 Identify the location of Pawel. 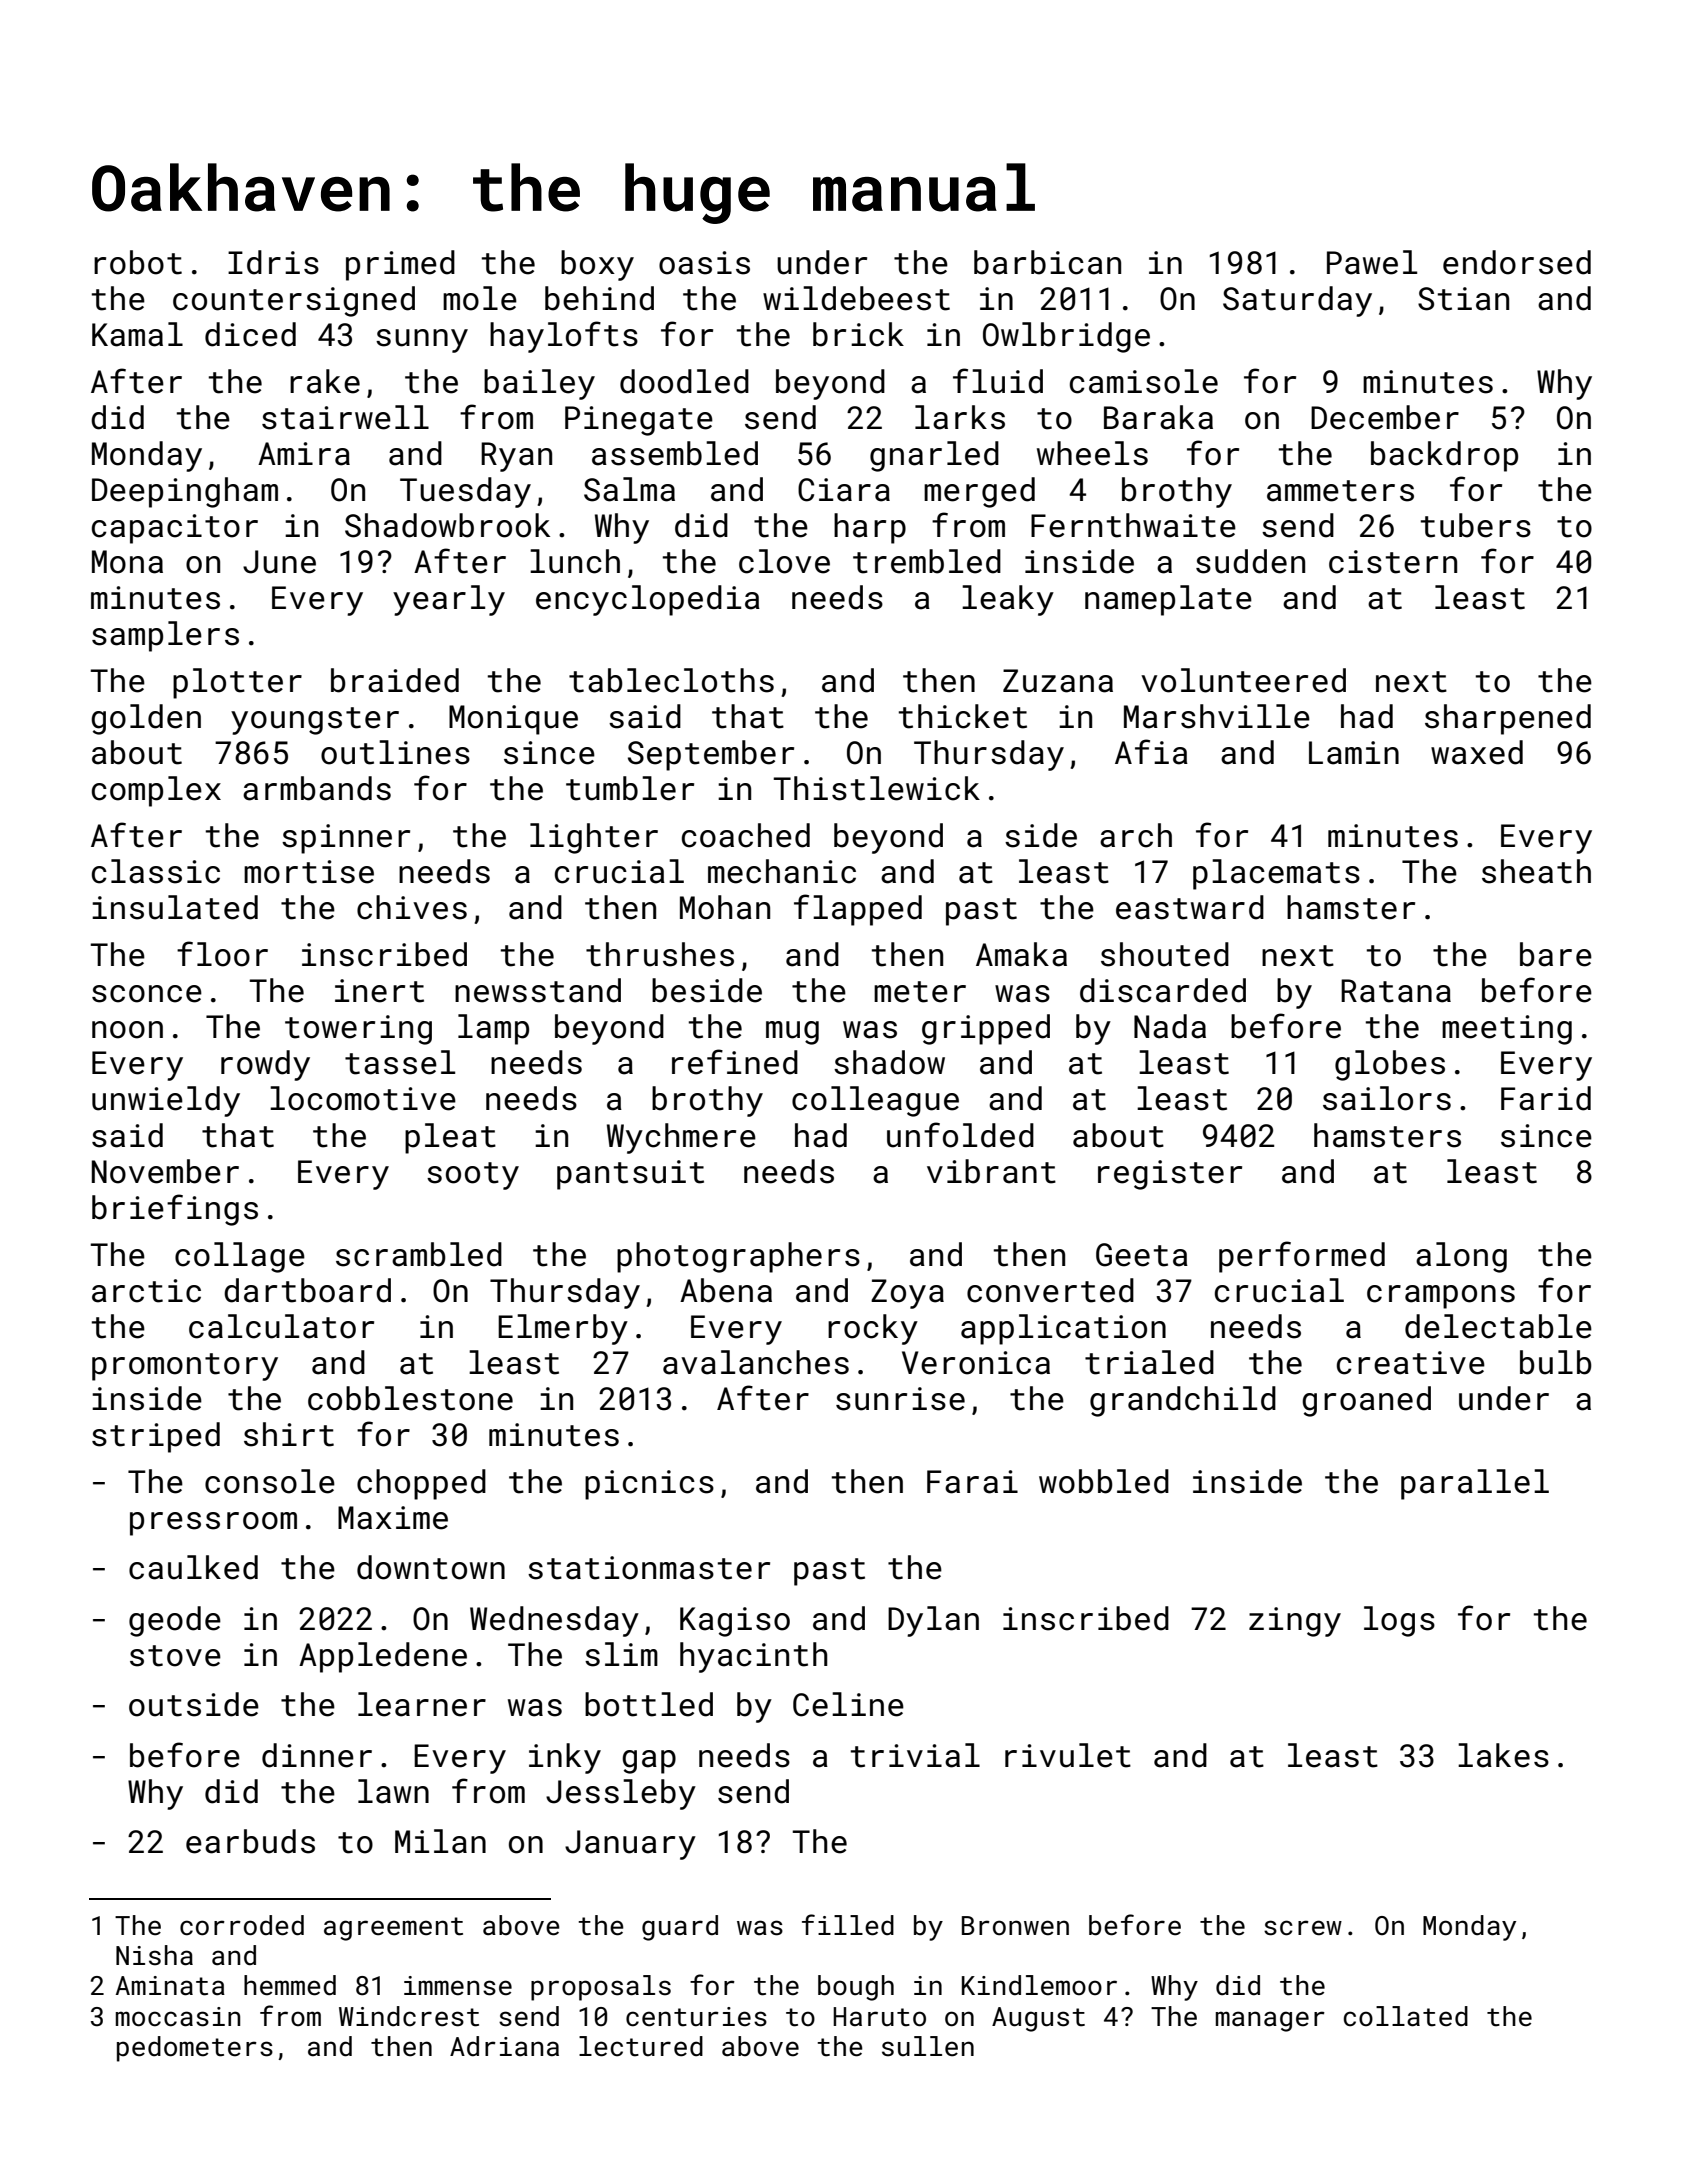
(1372, 262).
